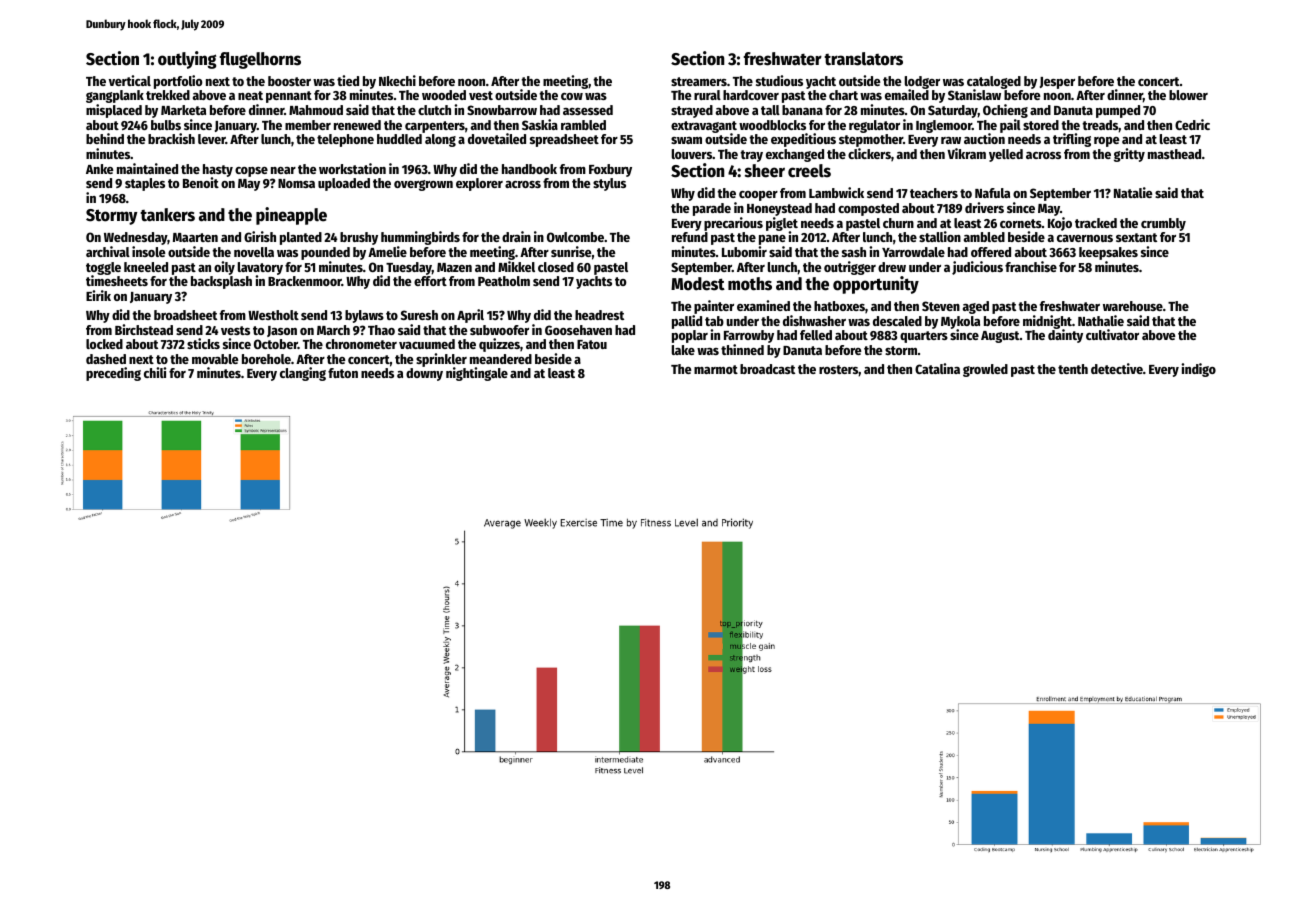 This image has height=924, width=1308. Describe the element at coordinates (572, 96) in the image. I see `cow` at that location.
